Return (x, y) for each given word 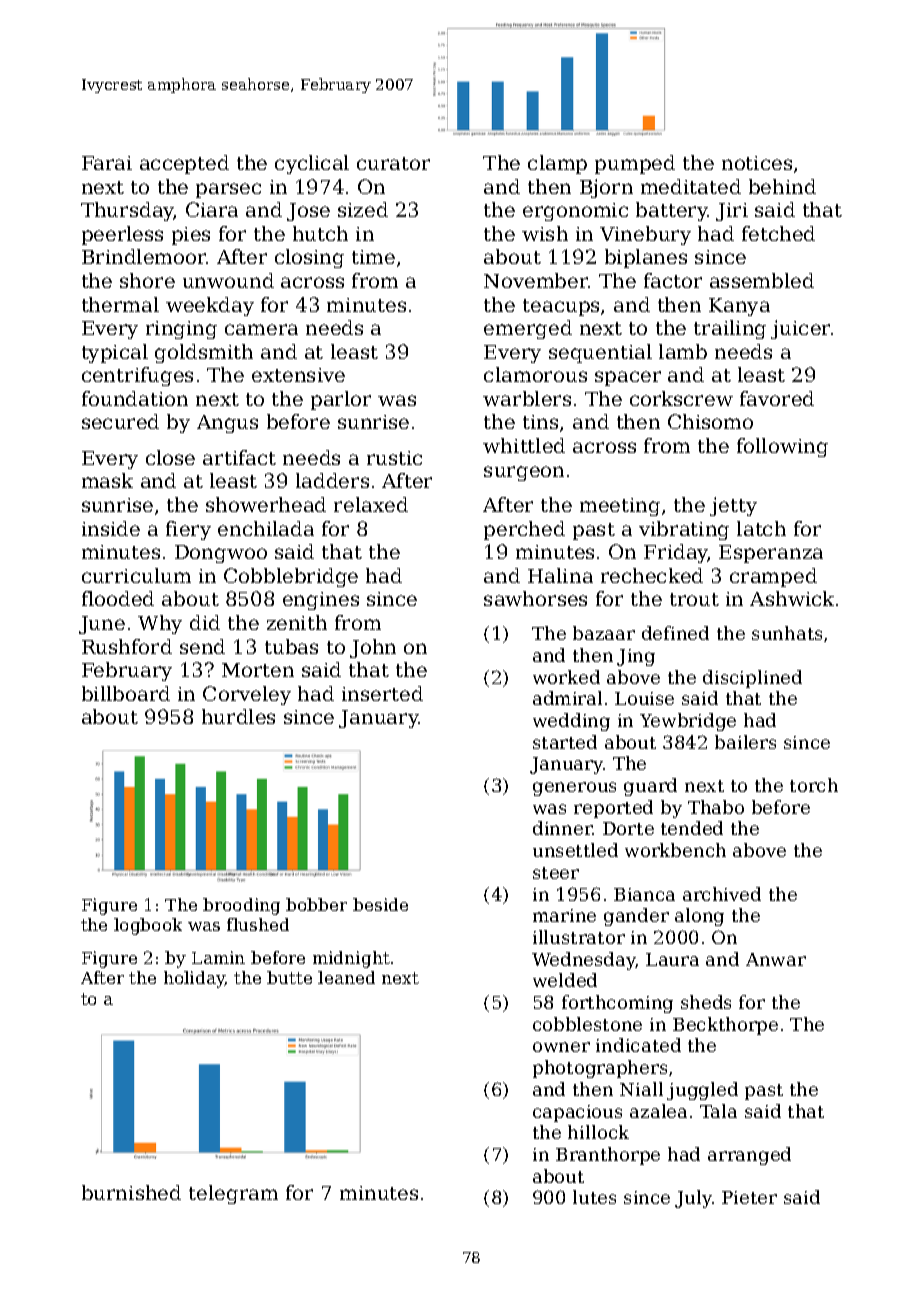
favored (777, 398)
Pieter (749, 1197)
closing (309, 258)
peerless (122, 235)
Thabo (716, 807)
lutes (594, 1197)
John (373, 648)
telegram (233, 1194)
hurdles (238, 716)
